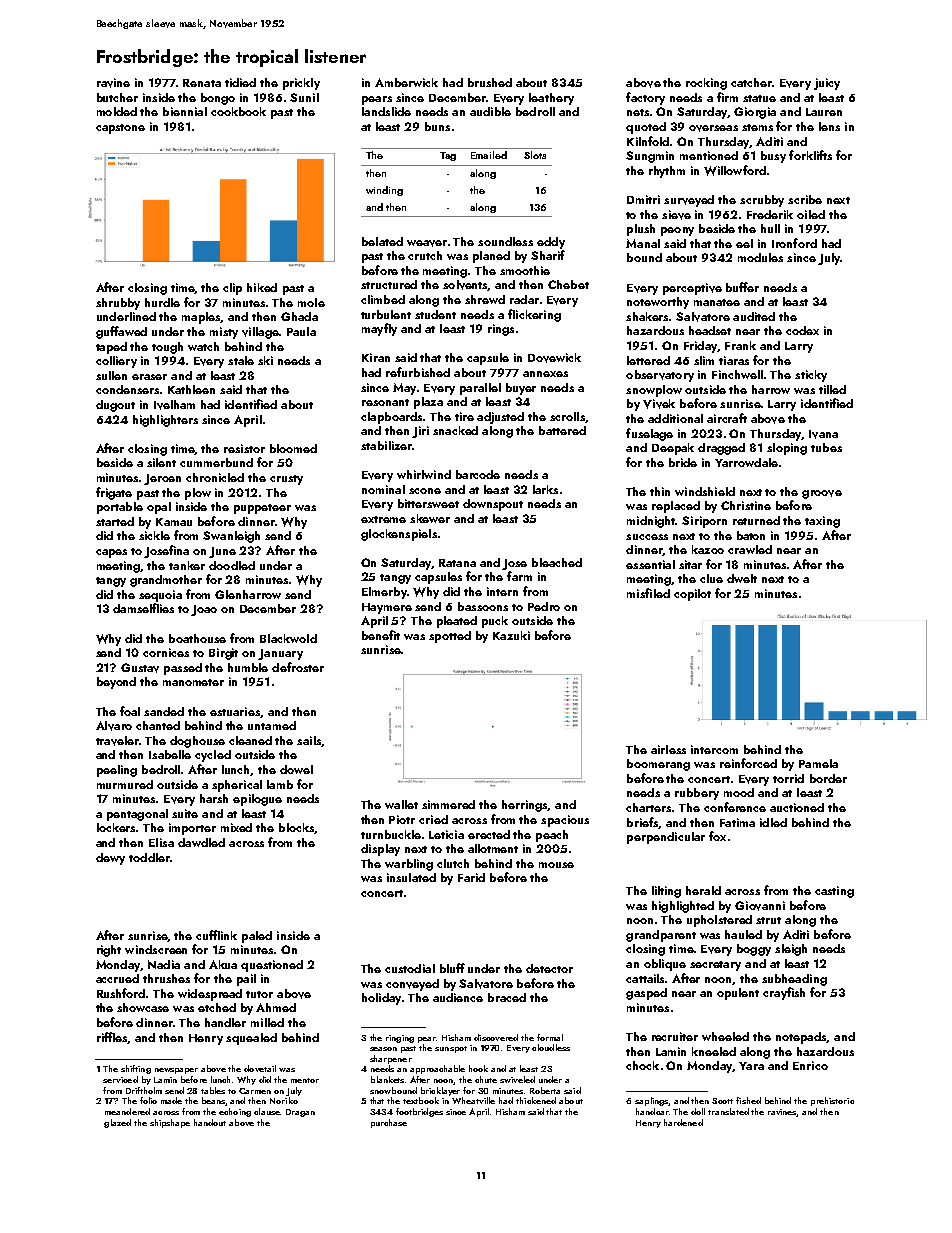 The width and height of the document is (952, 1233). Describe the element at coordinates (676, 215) in the document. I see `sieve` at that location.
